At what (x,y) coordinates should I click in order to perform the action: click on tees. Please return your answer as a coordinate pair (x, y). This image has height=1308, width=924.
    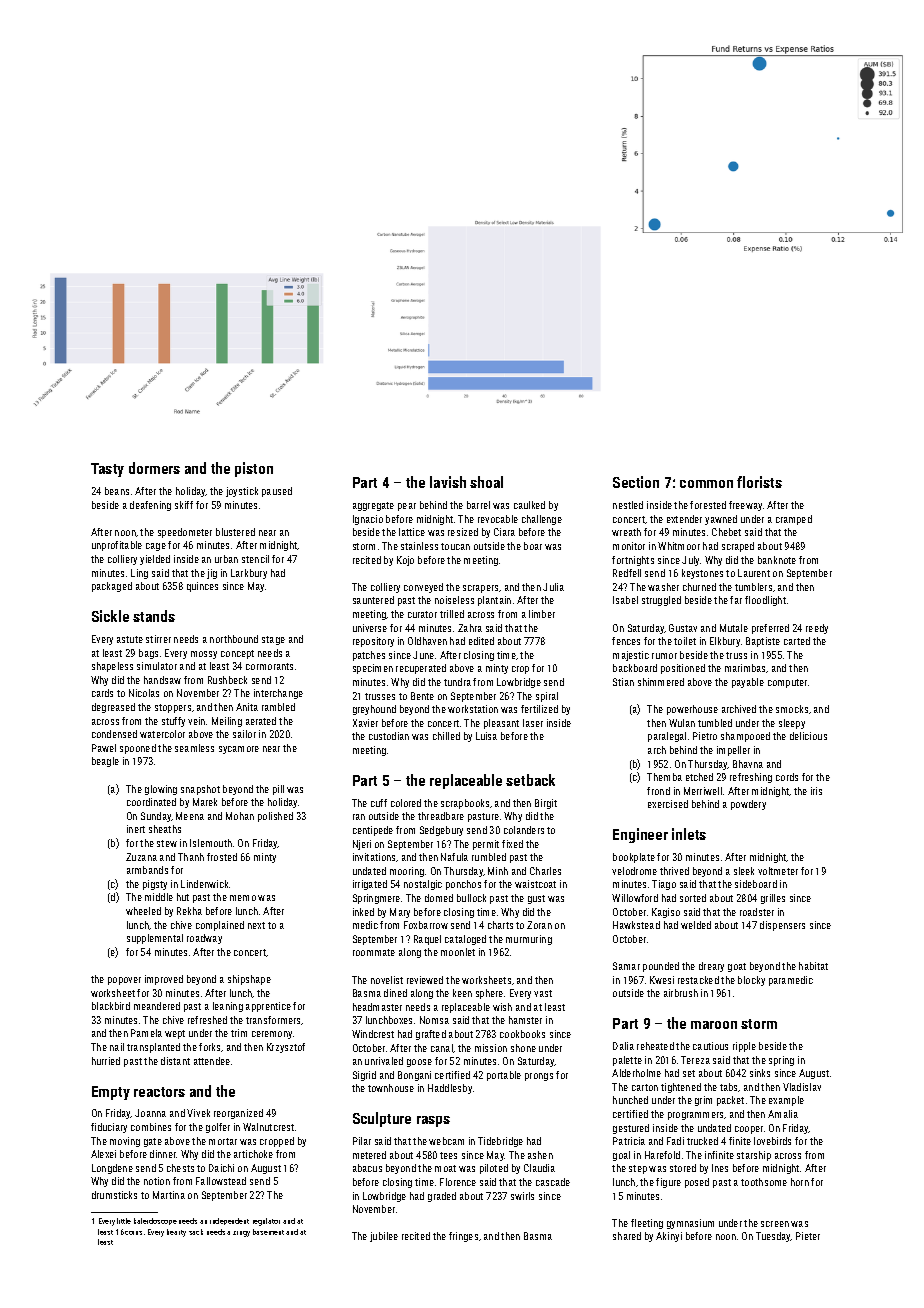
    Looking at the image, I should click on (448, 1155).
